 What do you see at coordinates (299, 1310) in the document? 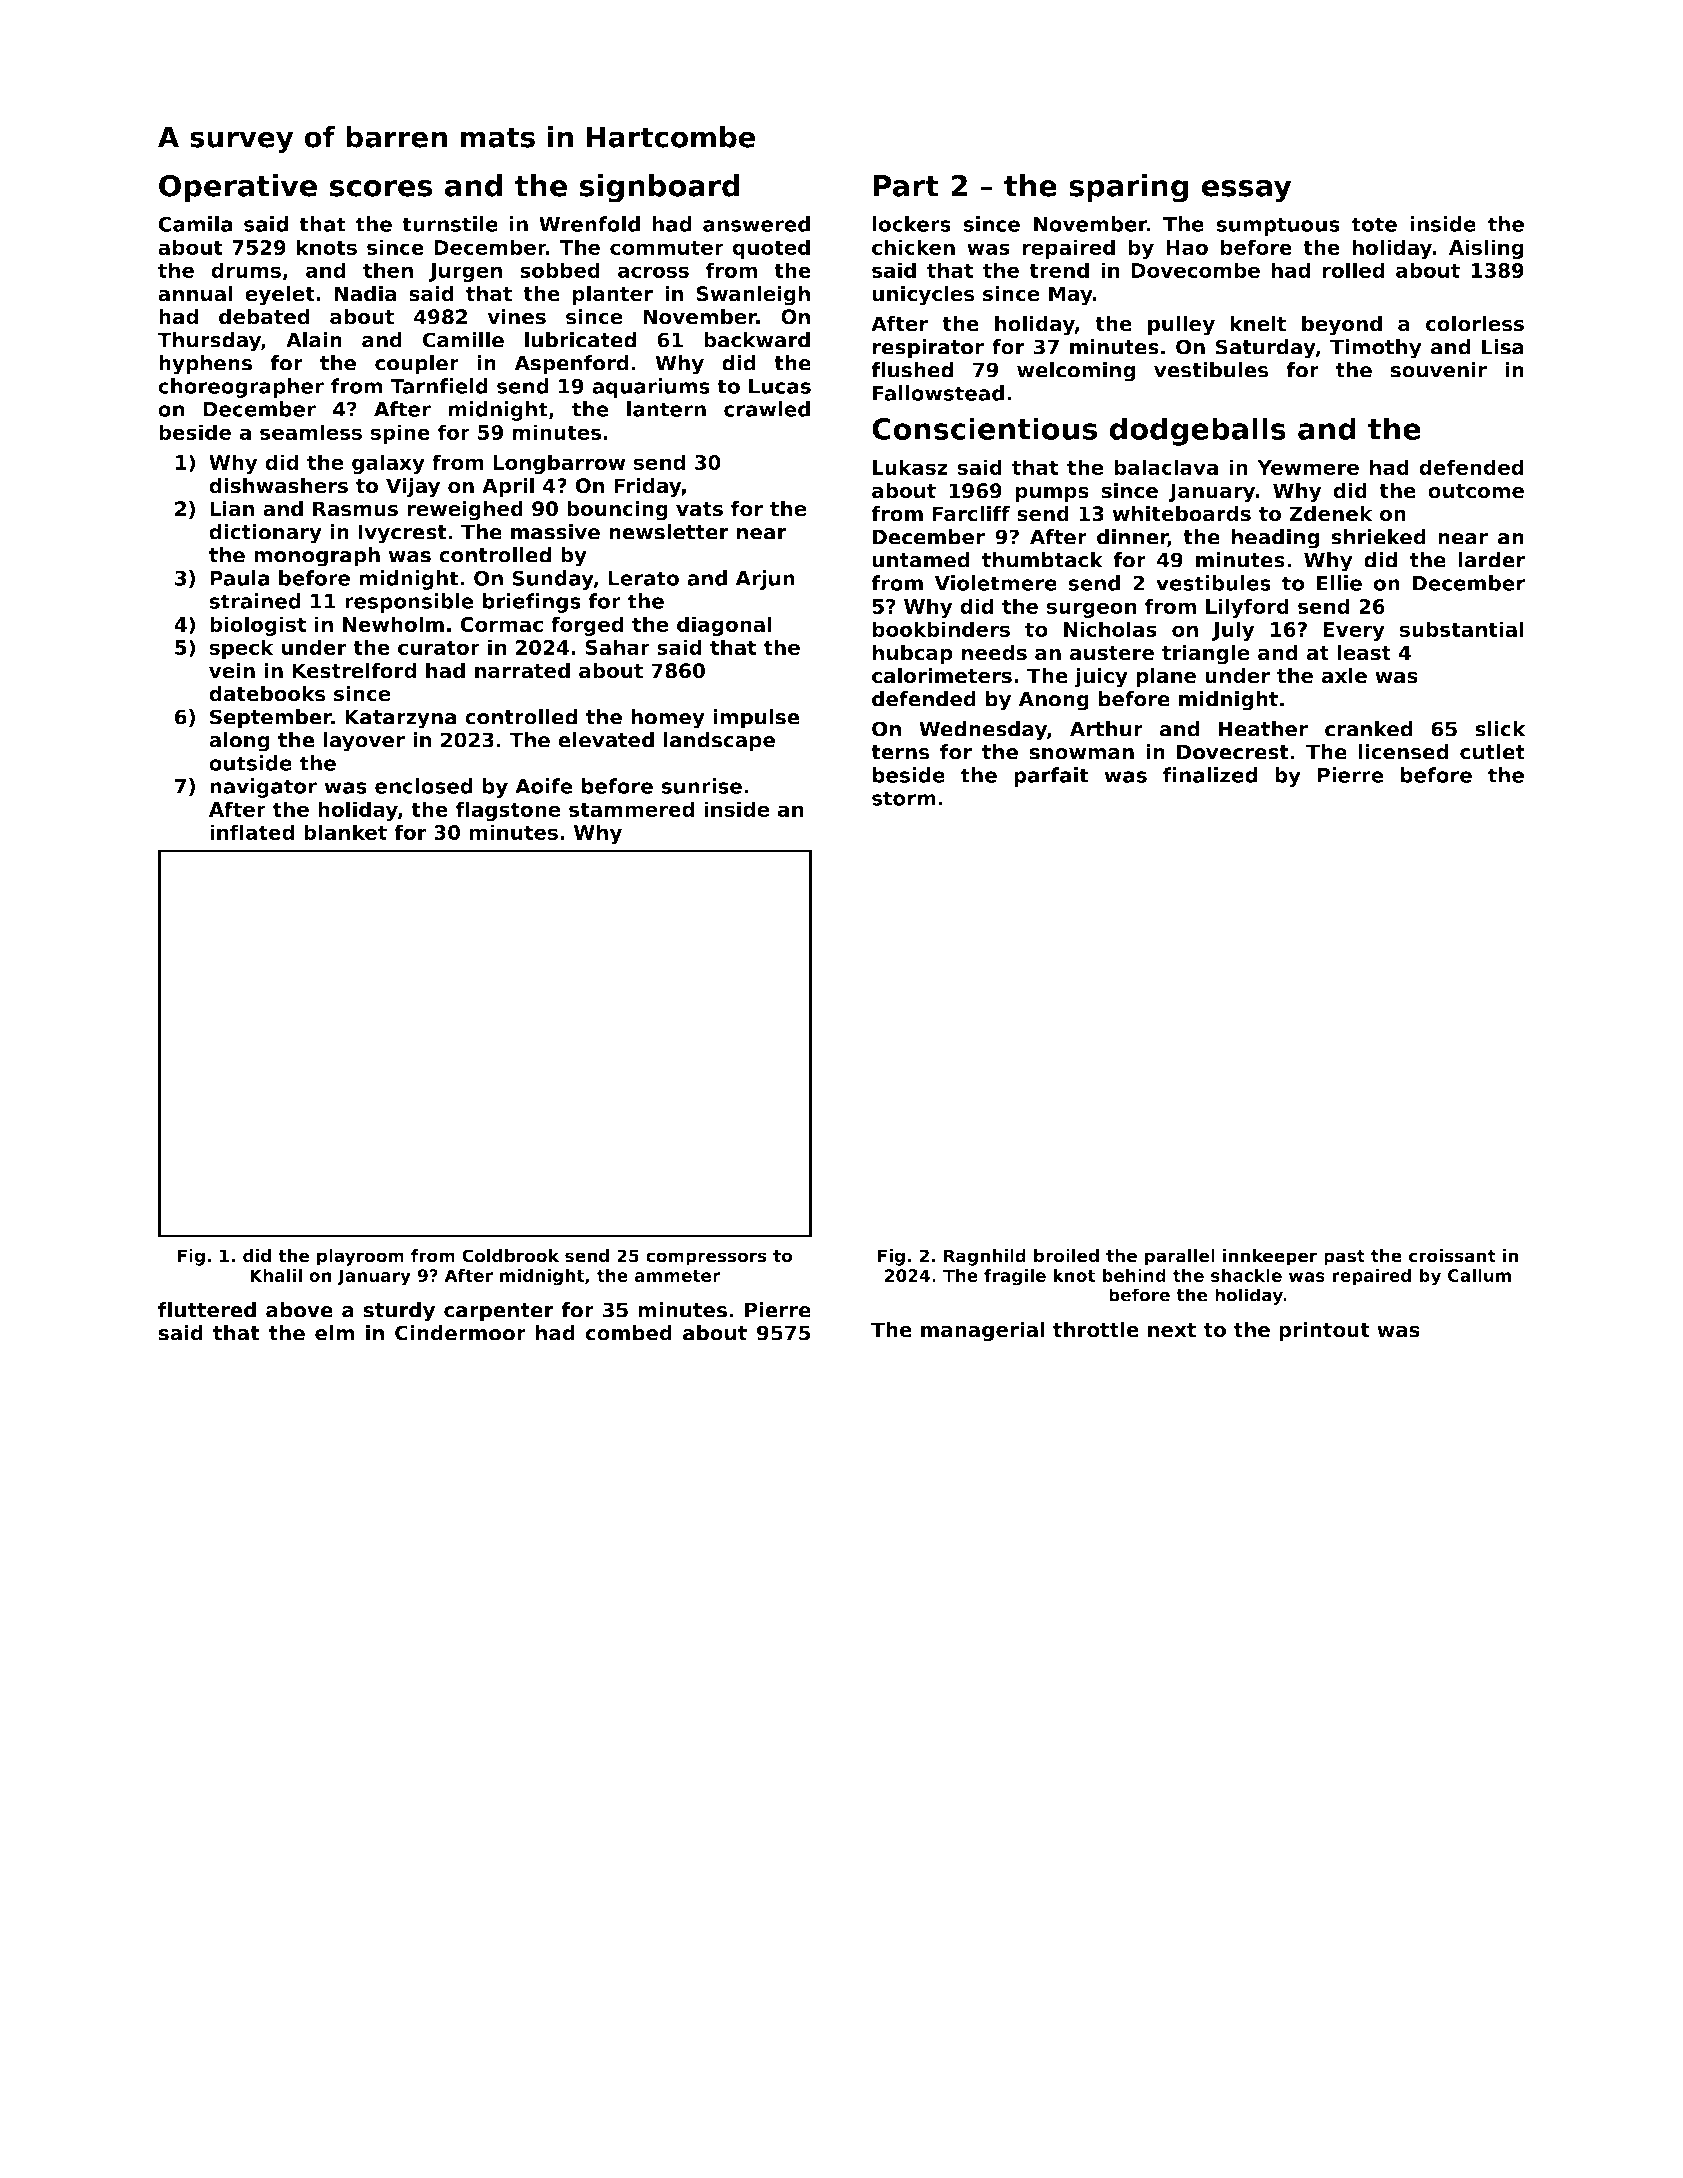
I see `above` at bounding box center [299, 1310].
